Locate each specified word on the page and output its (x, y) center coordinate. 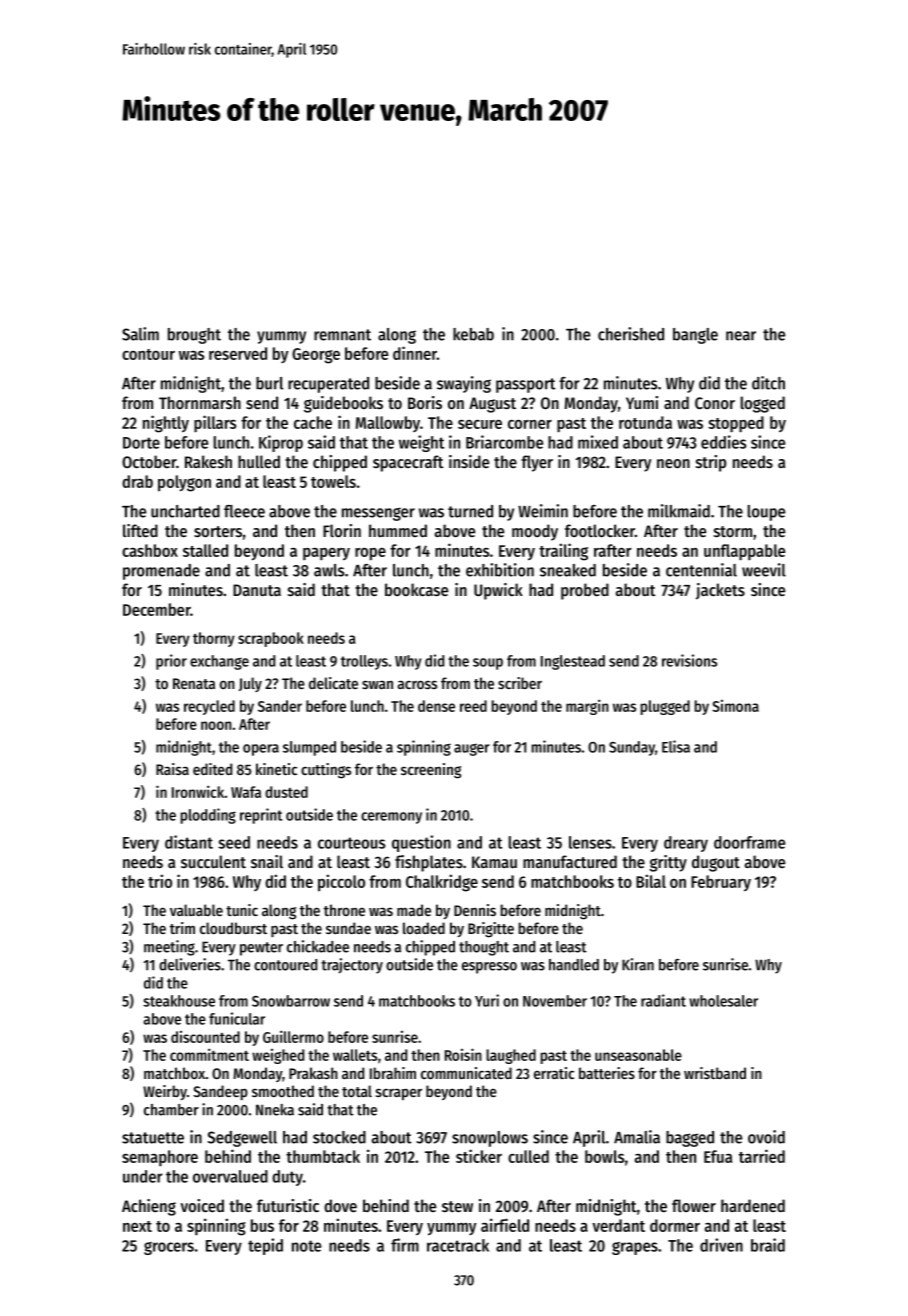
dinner (415, 353)
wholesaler (723, 1001)
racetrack (458, 1245)
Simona (735, 706)
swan (377, 684)
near (741, 336)
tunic (242, 910)
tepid (265, 1246)
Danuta (257, 590)
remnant (342, 335)
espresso (489, 968)
